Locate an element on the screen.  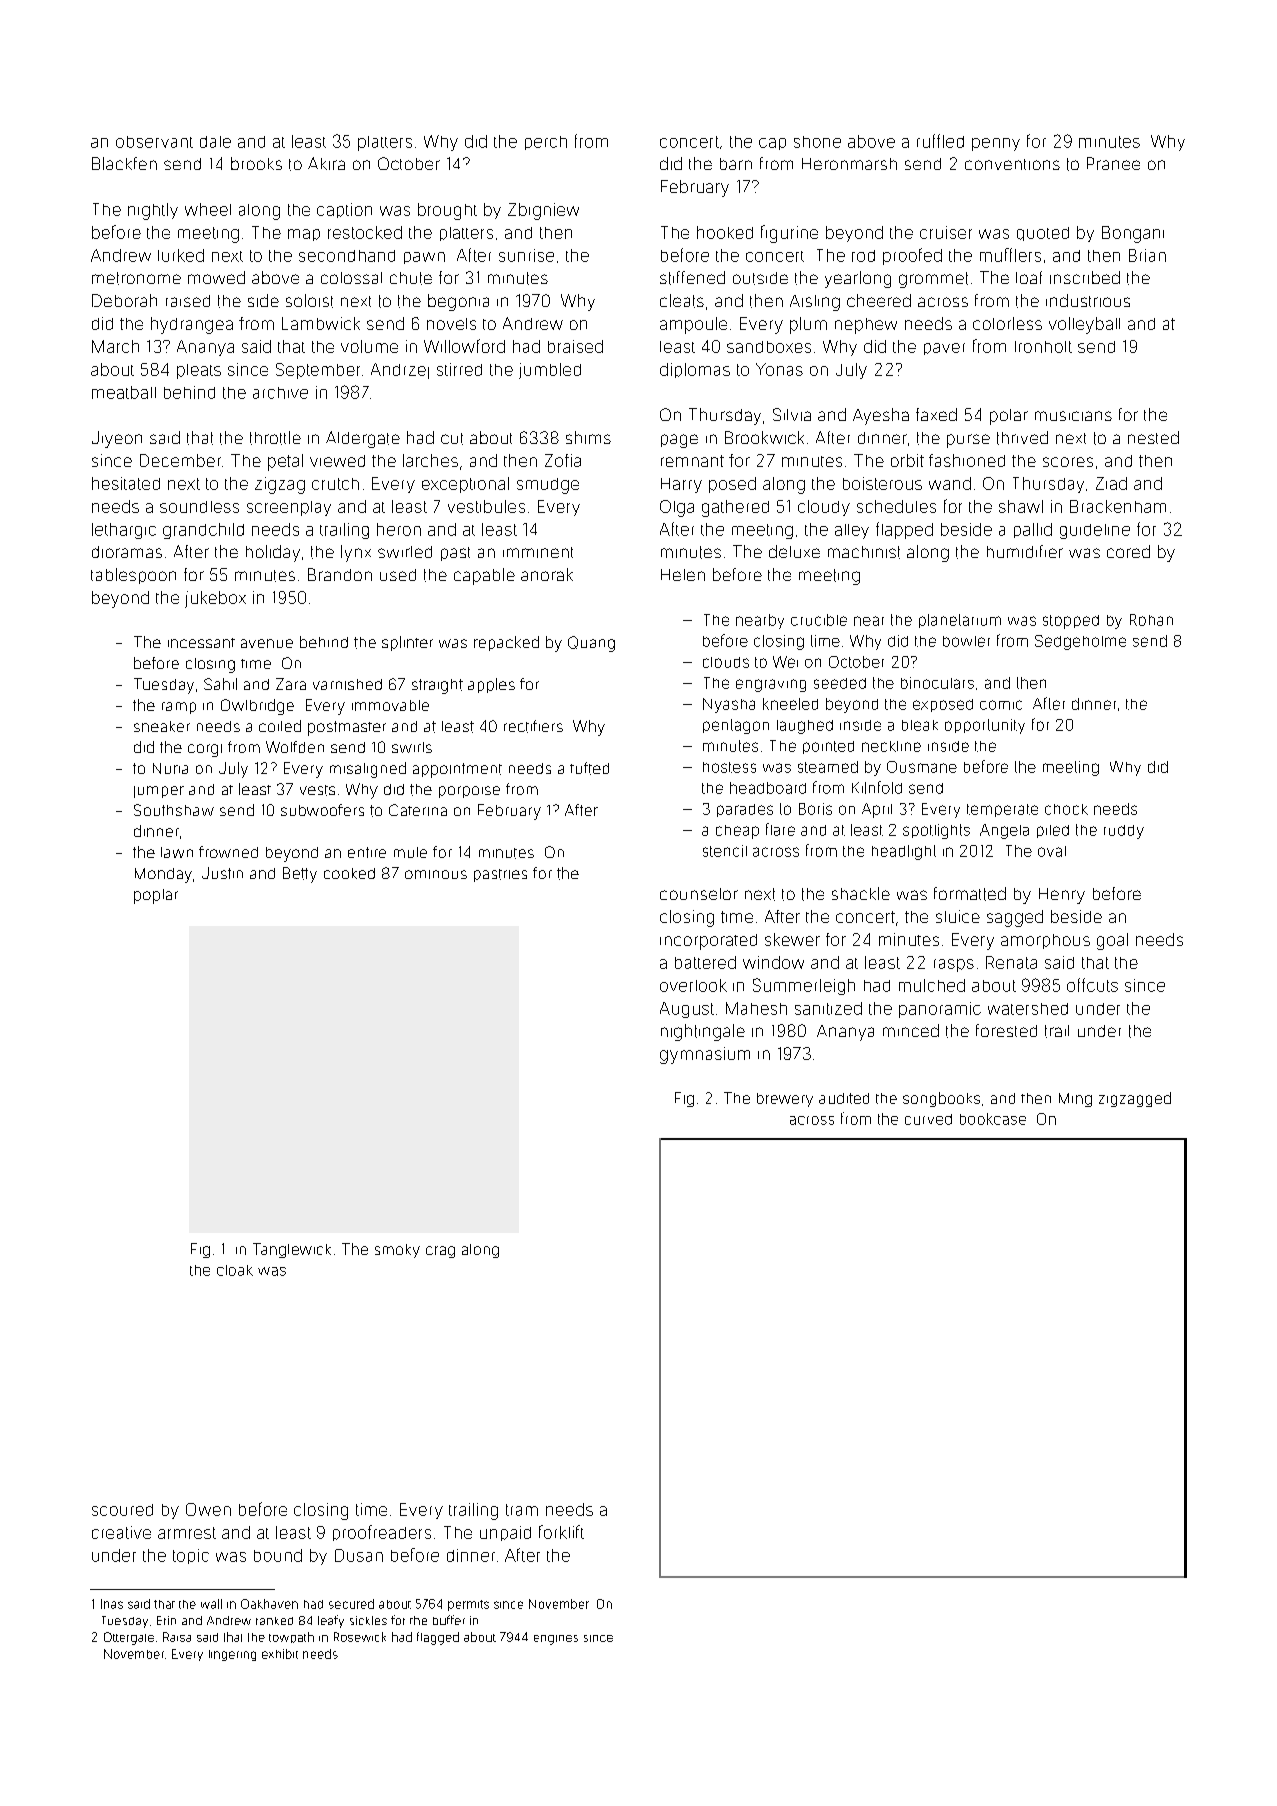
cloak is located at coordinates (235, 1270).
